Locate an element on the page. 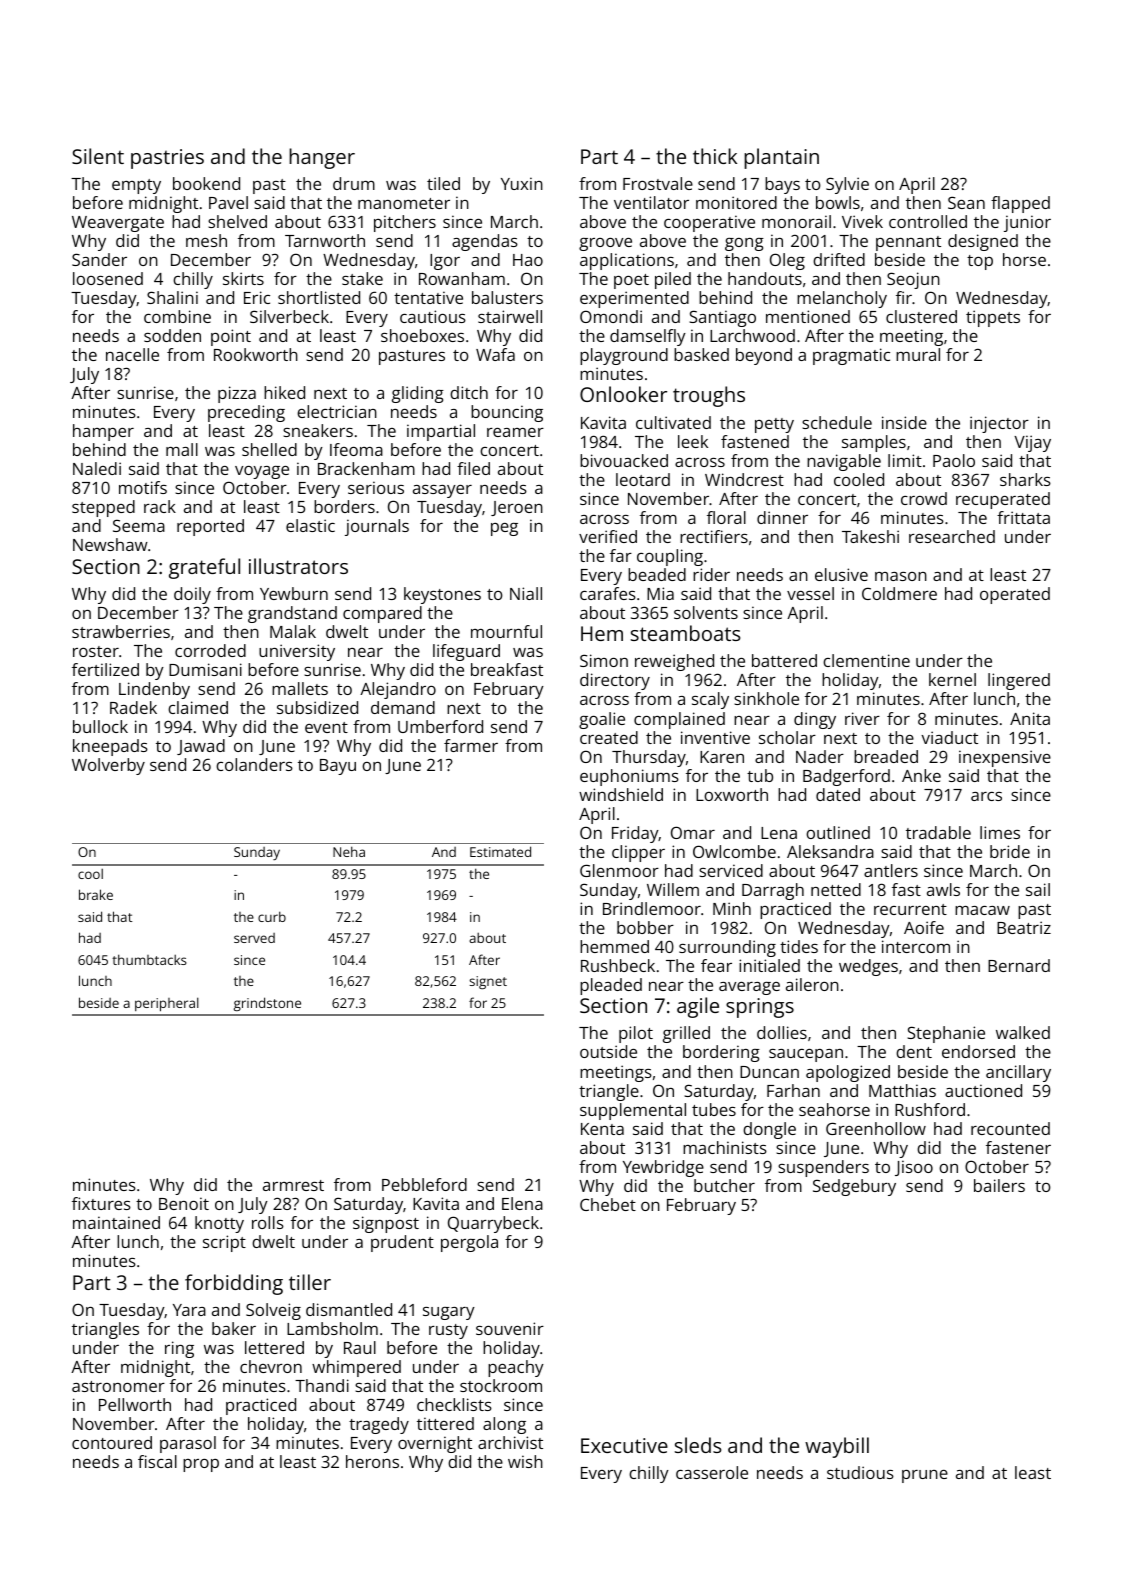  loosened is located at coordinates (108, 278).
